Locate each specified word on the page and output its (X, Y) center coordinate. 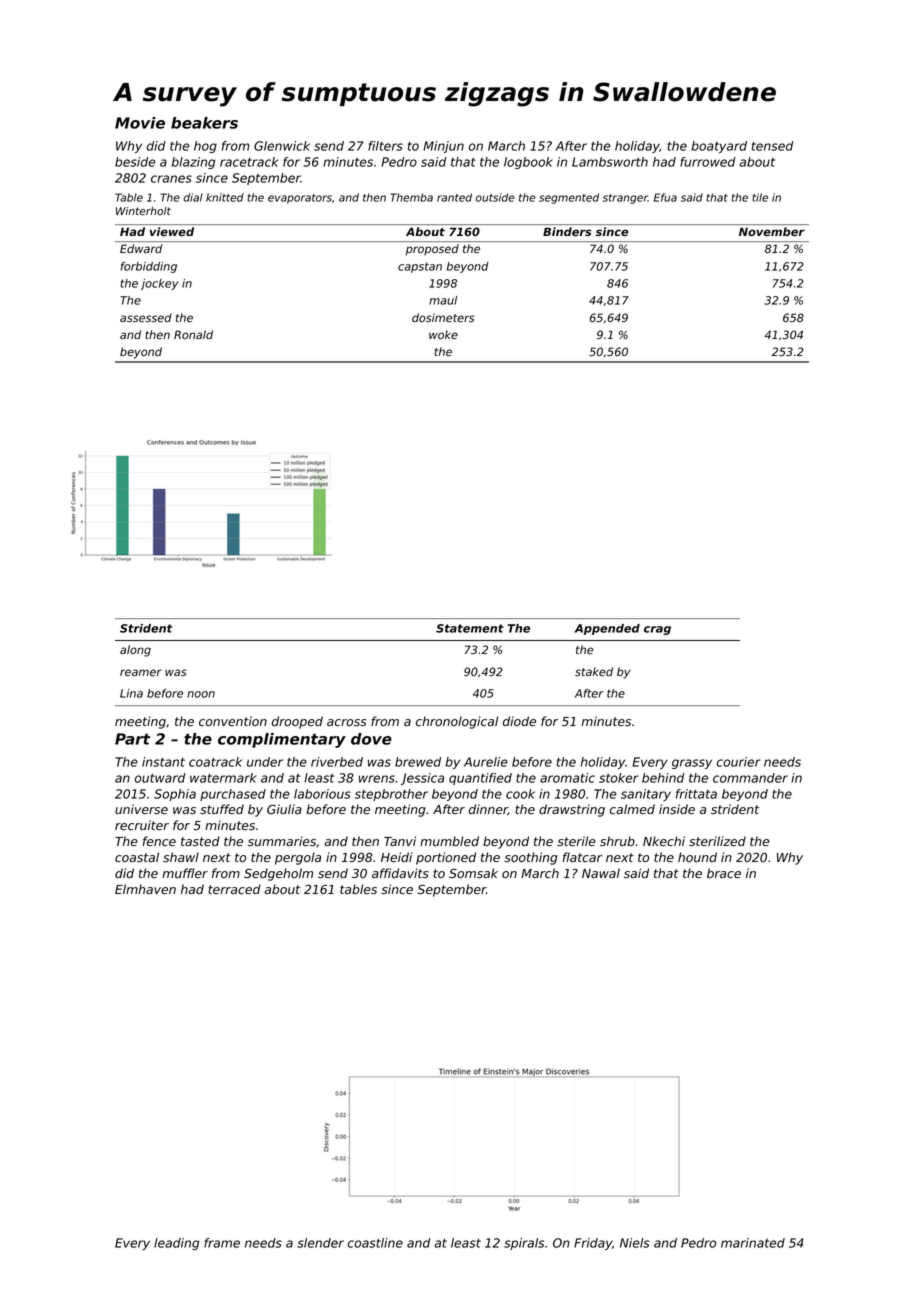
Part (132, 739)
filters (385, 146)
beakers (204, 123)
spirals (524, 1244)
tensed (772, 146)
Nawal (601, 873)
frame (222, 1243)
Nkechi (664, 841)
